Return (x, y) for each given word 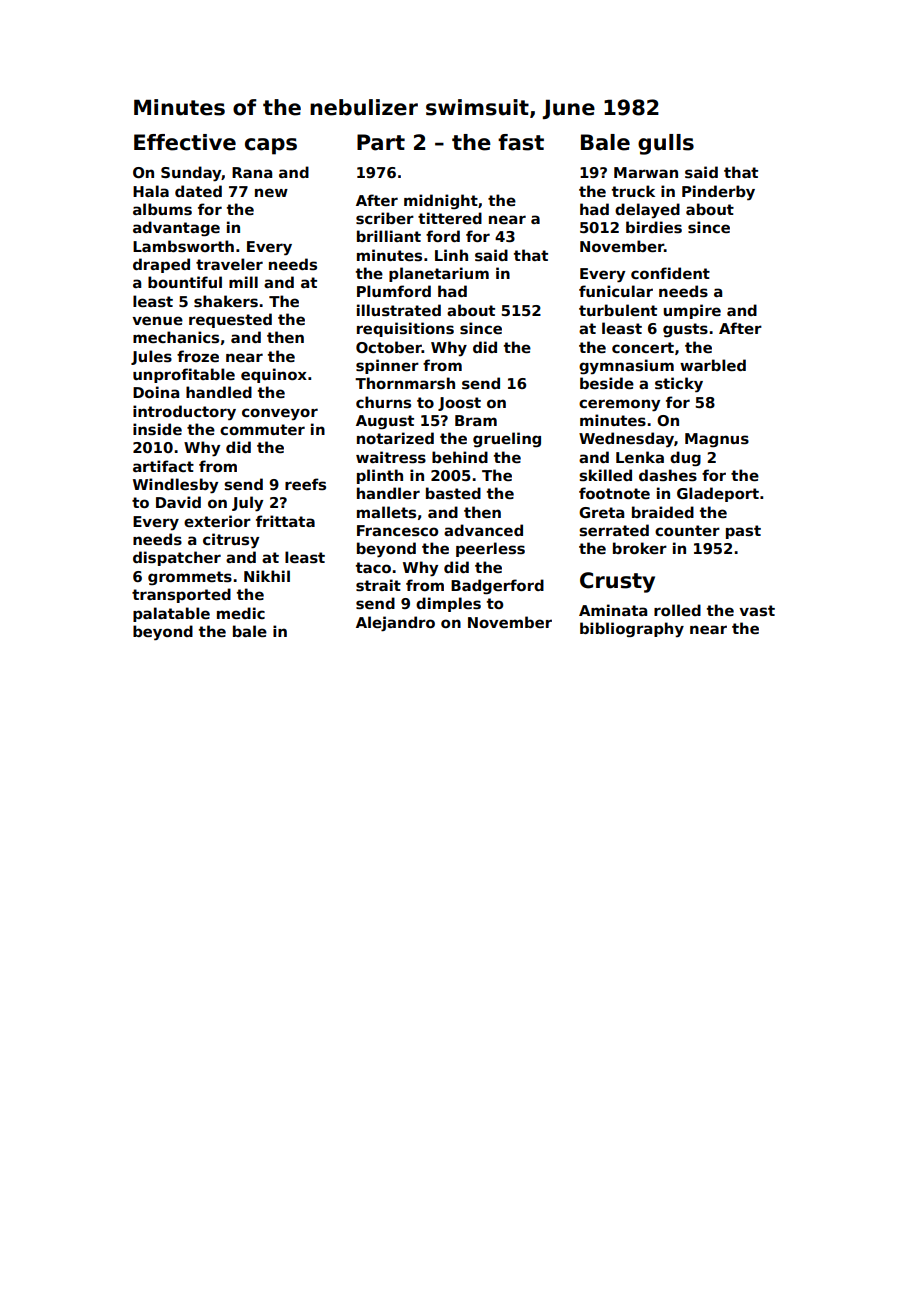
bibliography (632, 630)
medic (241, 613)
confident (670, 273)
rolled (677, 610)
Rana (252, 172)
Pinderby (718, 193)
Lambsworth (183, 246)
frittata (285, 521)
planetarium (439, 274)
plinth (380, 476)
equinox (274, 375)
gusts (685, 330)
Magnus (717, 440)
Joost (459, 404)
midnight (441, 201)
